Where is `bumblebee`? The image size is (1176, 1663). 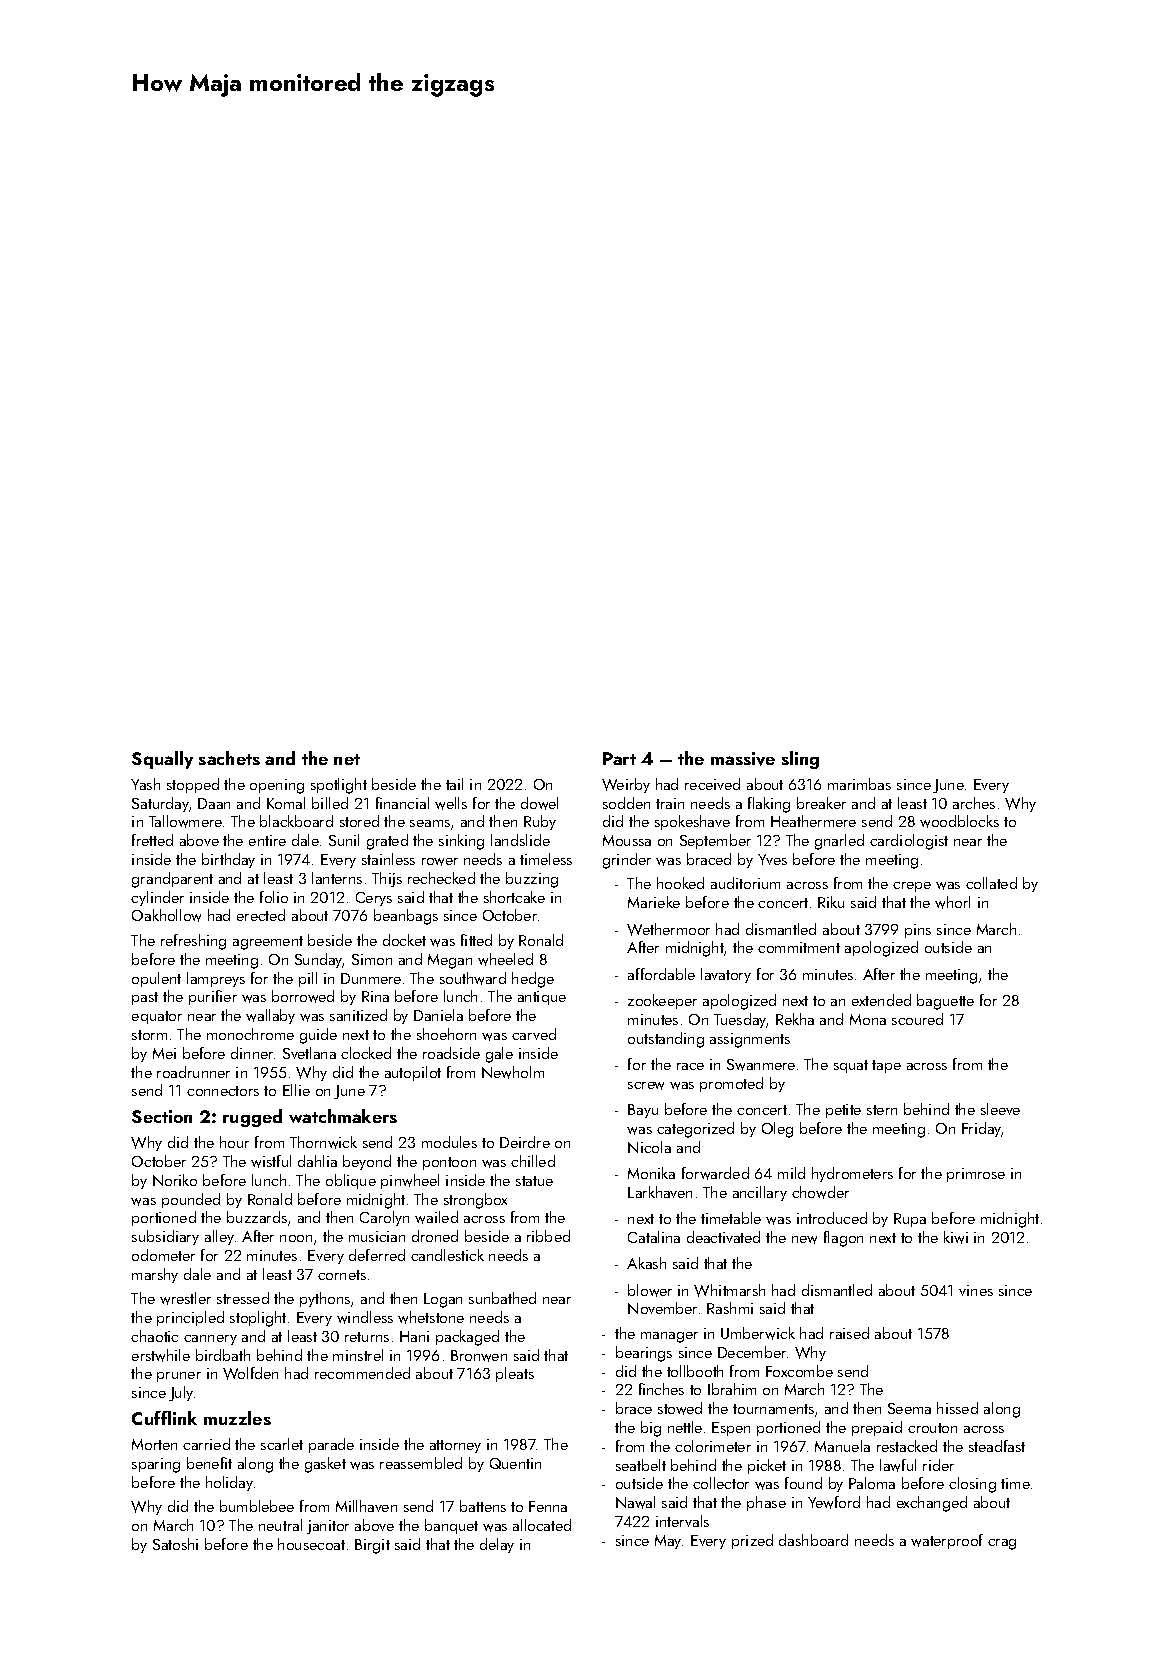 bumblebee is located at coordinates (257, 1506).
